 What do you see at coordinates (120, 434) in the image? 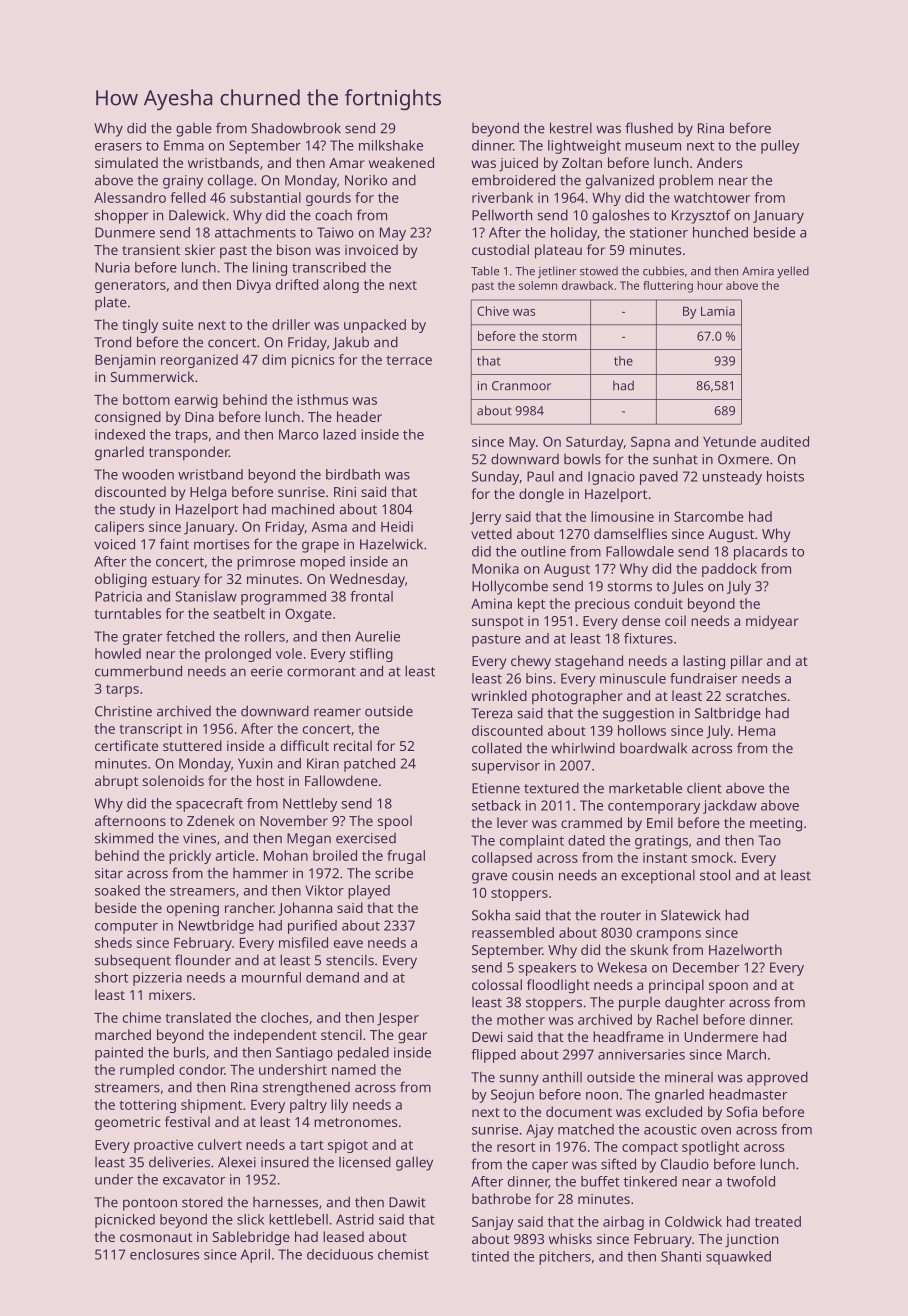
I see `indexed` at bounding box center [120, 434].
